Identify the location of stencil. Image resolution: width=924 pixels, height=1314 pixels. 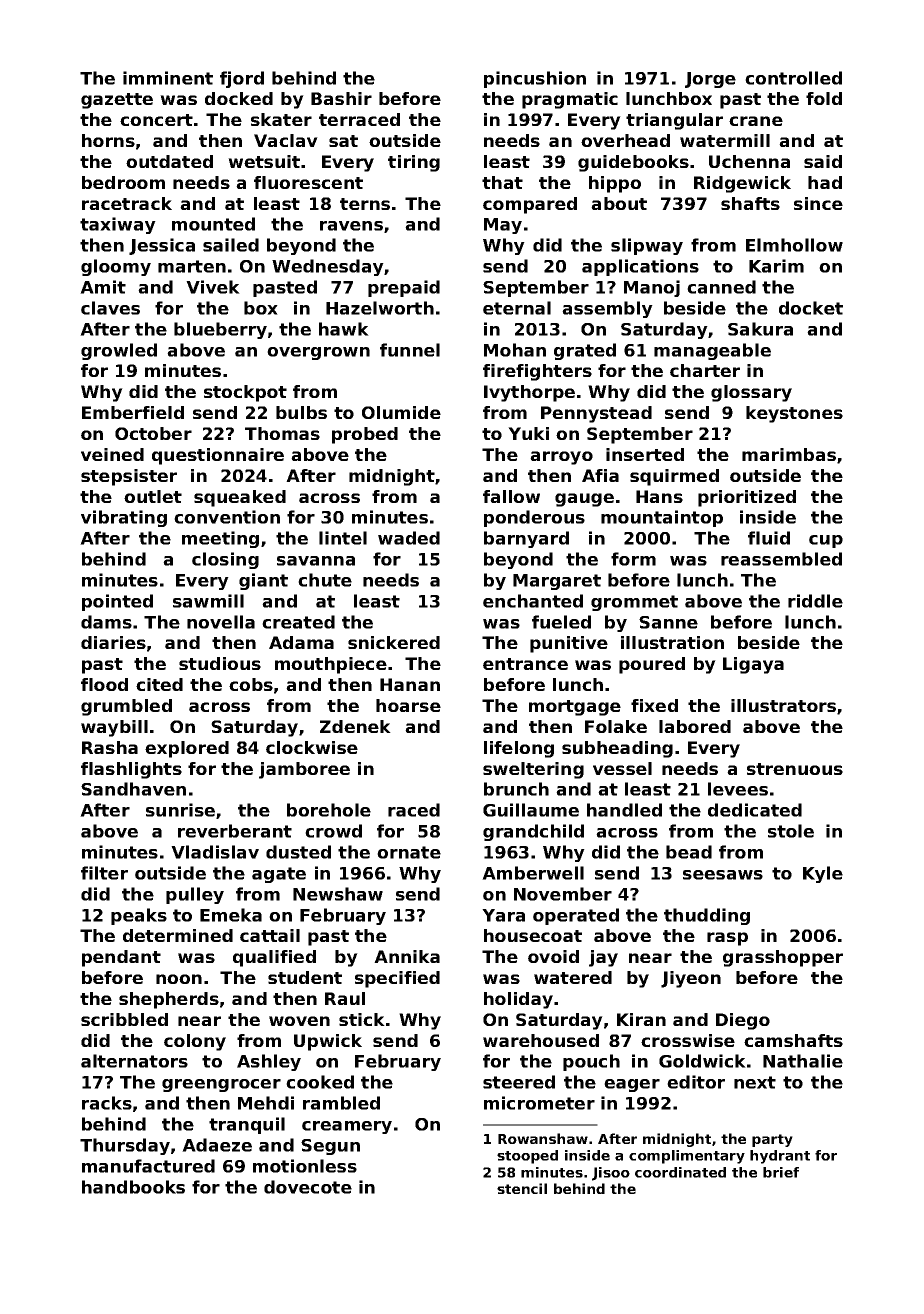
(522, 1188).
